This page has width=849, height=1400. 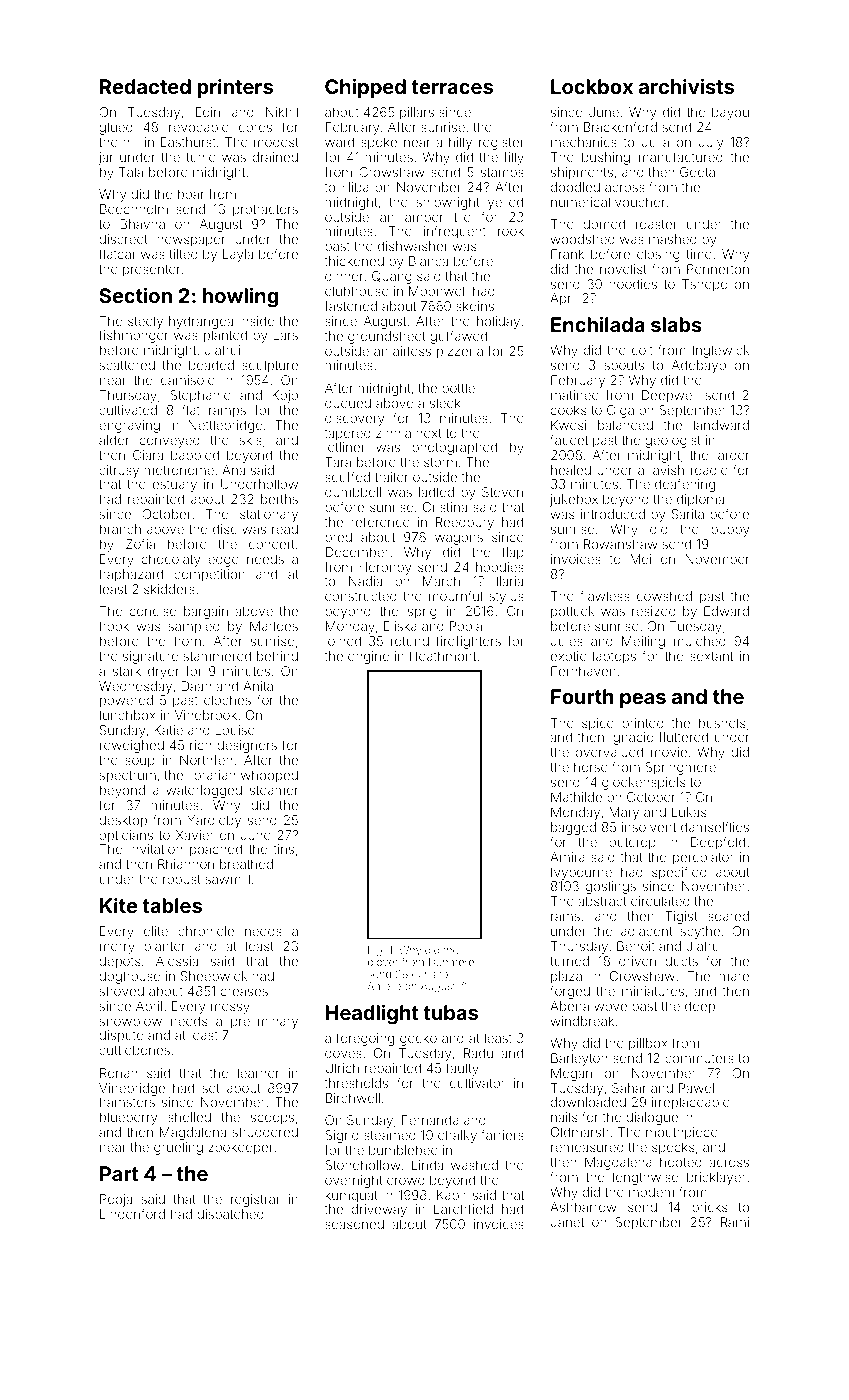 I want to click on archivists, so click(x=686, y=86).
